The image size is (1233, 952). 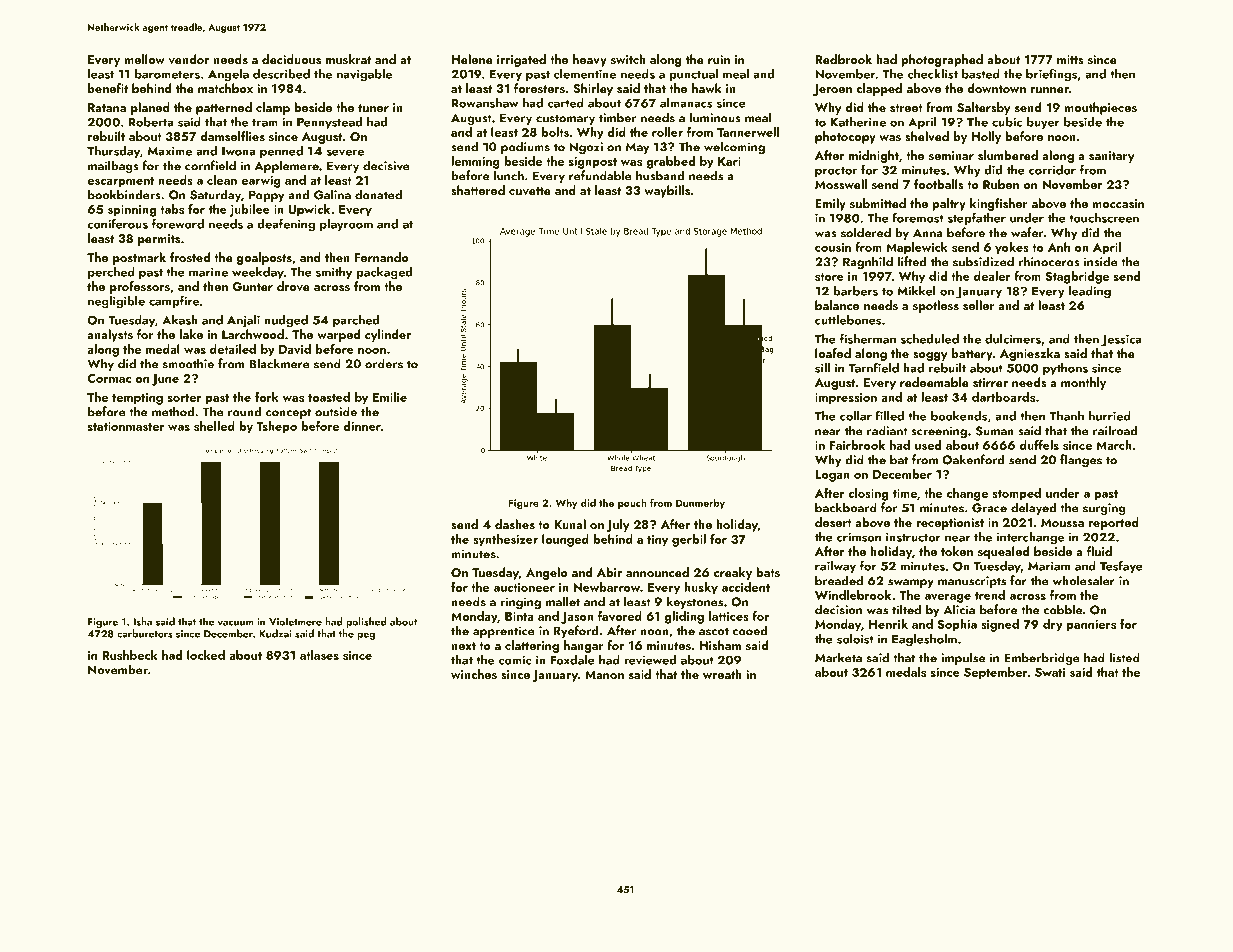 What do you see at coordinates (1043, 123) in the document?
I see `buyer` at bounding box center [1043, 123].
